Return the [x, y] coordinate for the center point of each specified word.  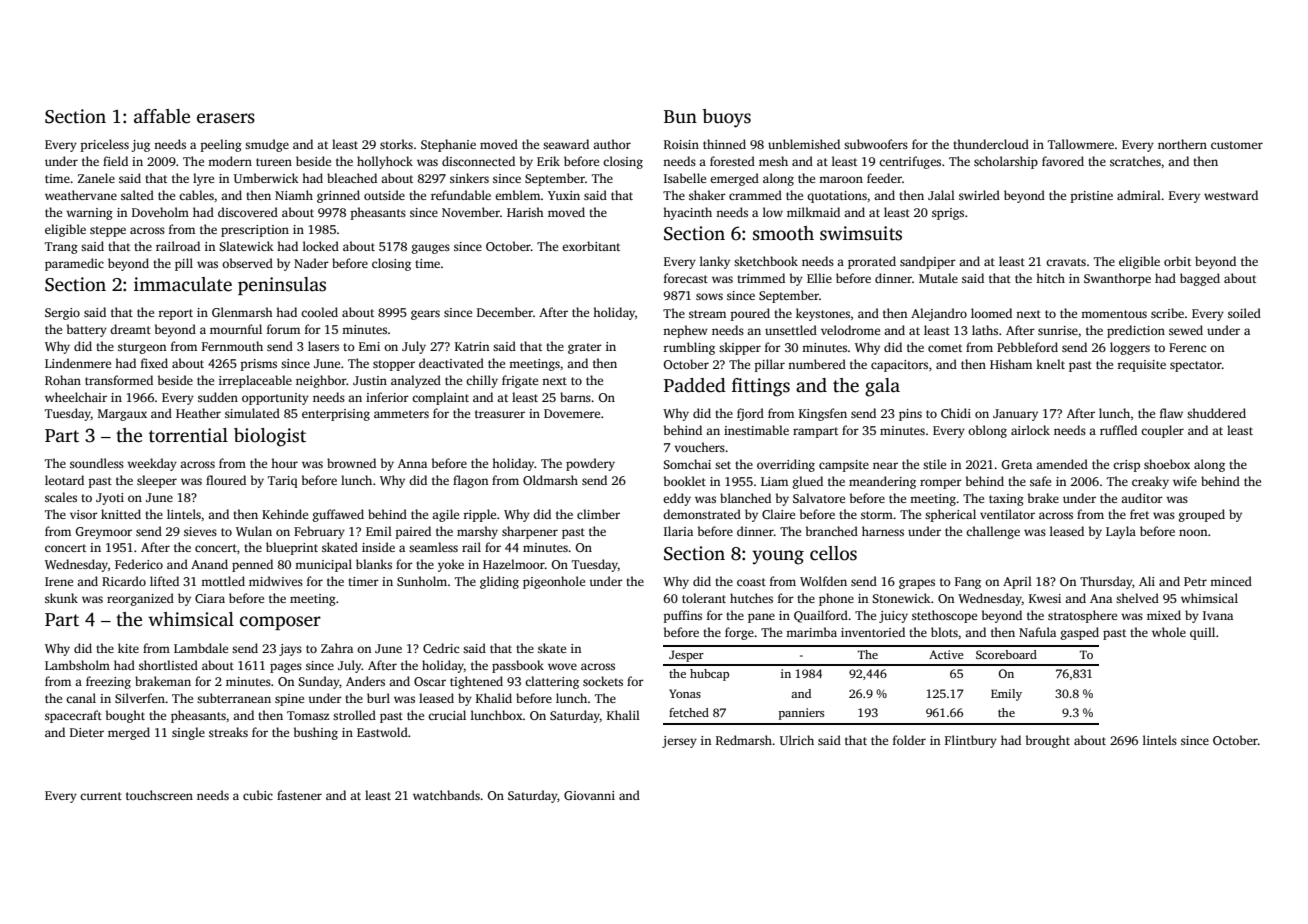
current [101, 796]
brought [1048, 741]
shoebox [1167, 464]
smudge [267, 145]
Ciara [210, 598]
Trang [61, 248]
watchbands [446, 795]
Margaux [122, 415]
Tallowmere [1081, 144]
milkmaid [813, 212]
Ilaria [678, 531]
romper [941, 484]
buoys [727, 118]
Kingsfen [823, 414]
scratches [1135, 161]
